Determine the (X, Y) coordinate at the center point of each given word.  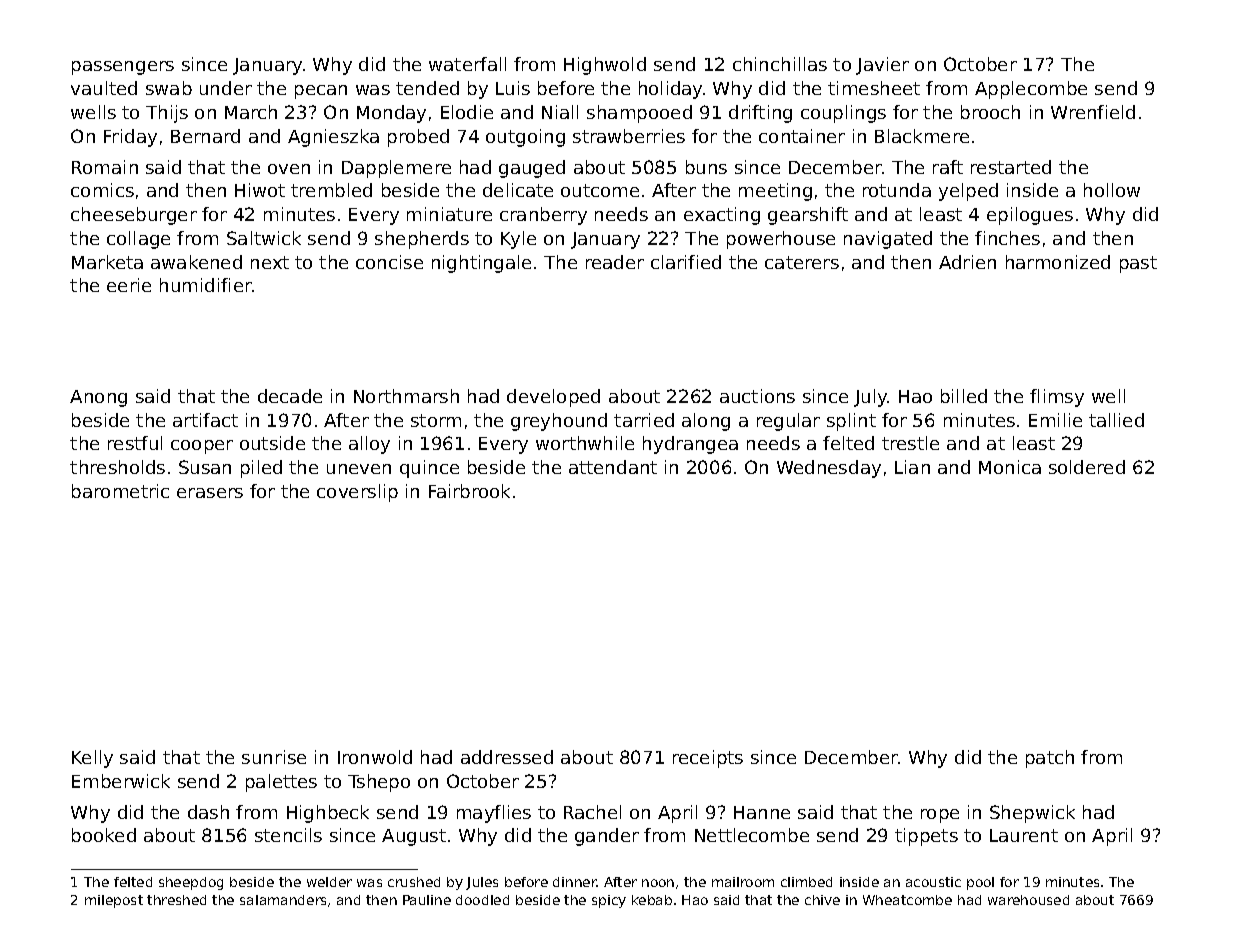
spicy (609, 901)
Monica (1010, 467)
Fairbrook (469, 491)
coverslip (357, 493)
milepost (114, 901)
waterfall (467, 64)
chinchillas (780, 64)
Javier (882, 66)
